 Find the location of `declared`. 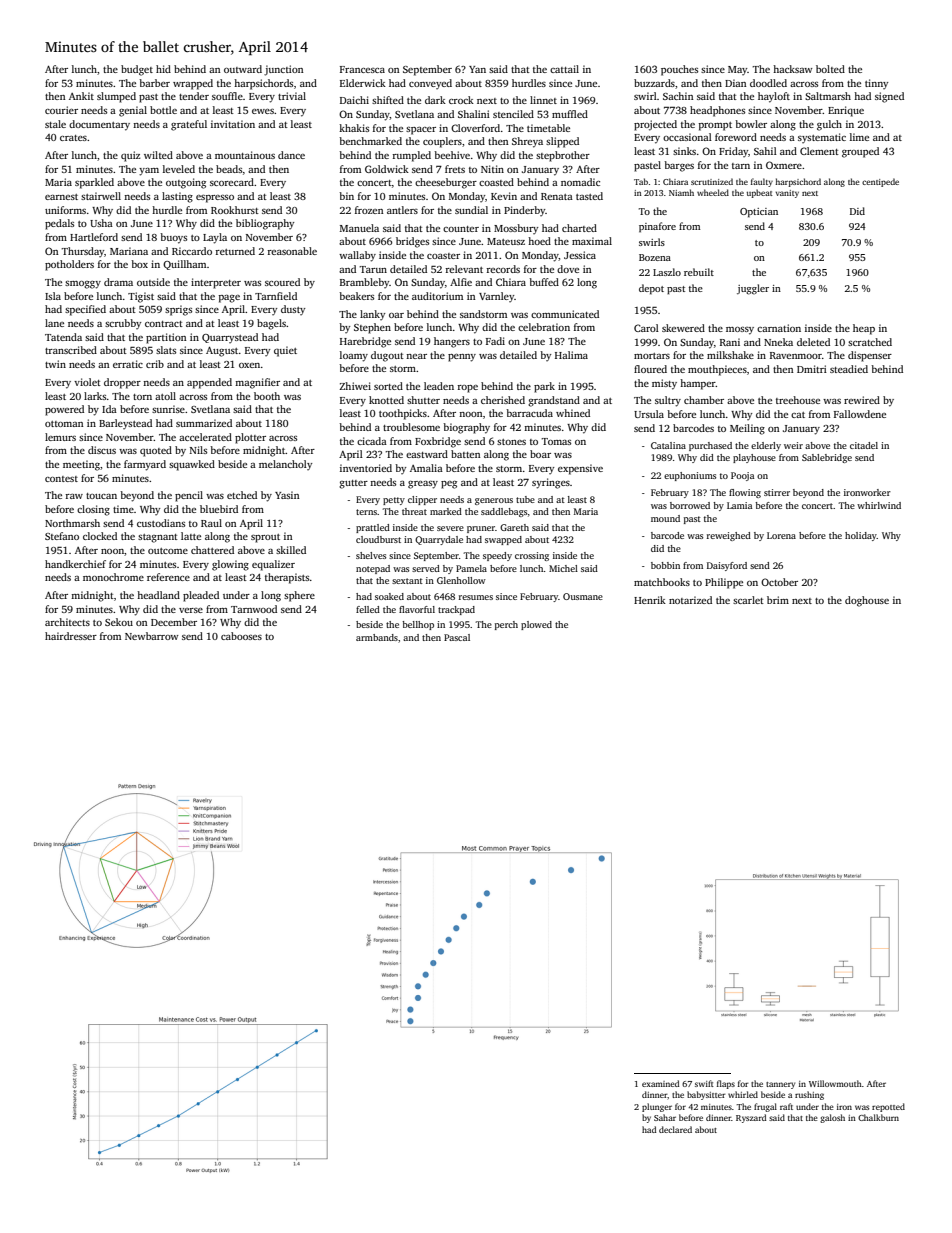

declared is located at coordinates (675, 1129).
